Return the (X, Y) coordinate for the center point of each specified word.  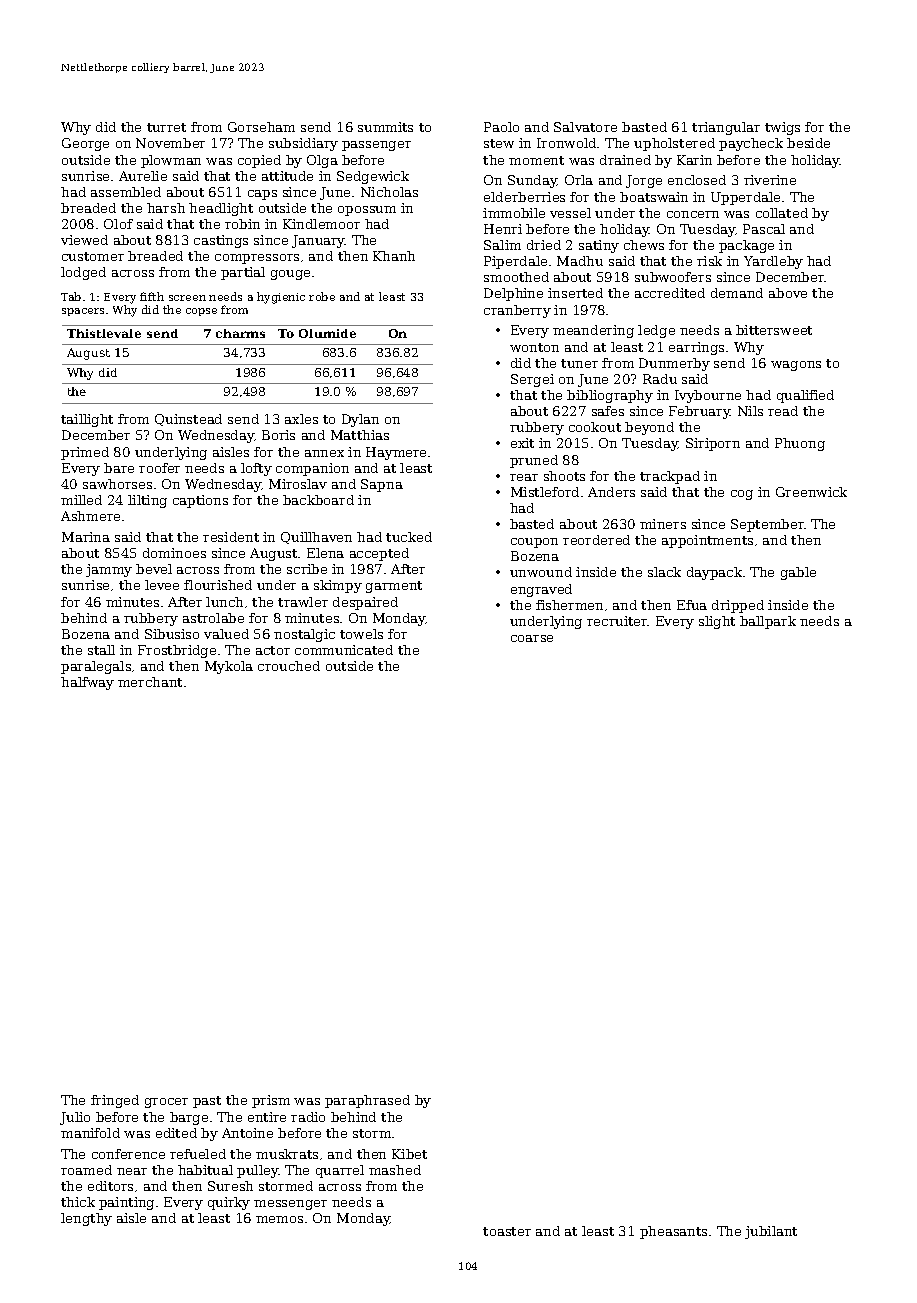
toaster (507, 1231)
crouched (289, 666)
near (132, 1171)
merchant (150, 682)
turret (166, 127)
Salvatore (585, 127)
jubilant (771, 1232)
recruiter (617, 621)
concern (693, 214)
